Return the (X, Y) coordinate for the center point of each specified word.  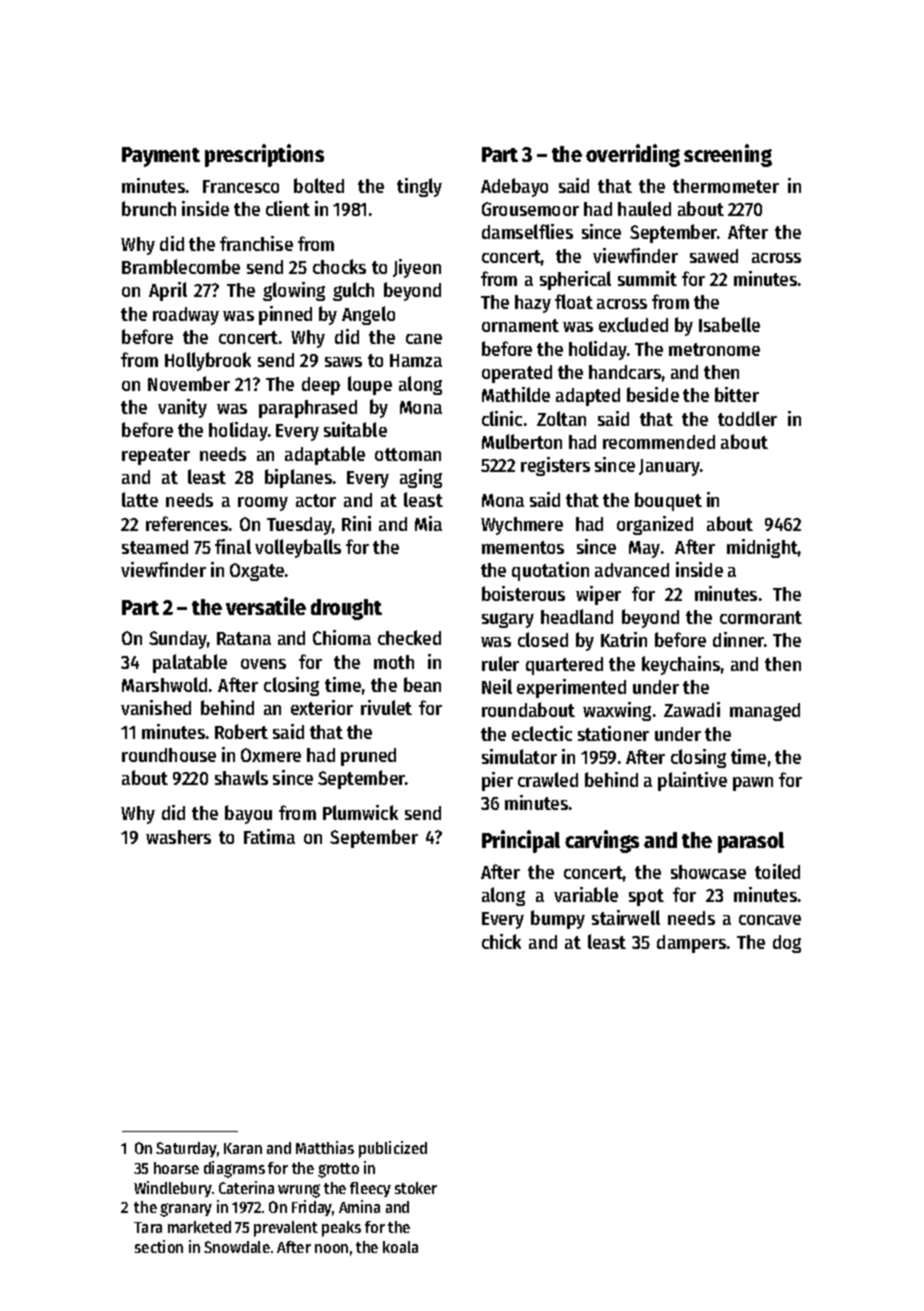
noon (331, 1248)
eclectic (542, 733)
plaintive (692, 781)
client (288, 208)
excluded (633, 324)
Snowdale (237, 1247)
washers (178, 837)
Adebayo (514, 187)
